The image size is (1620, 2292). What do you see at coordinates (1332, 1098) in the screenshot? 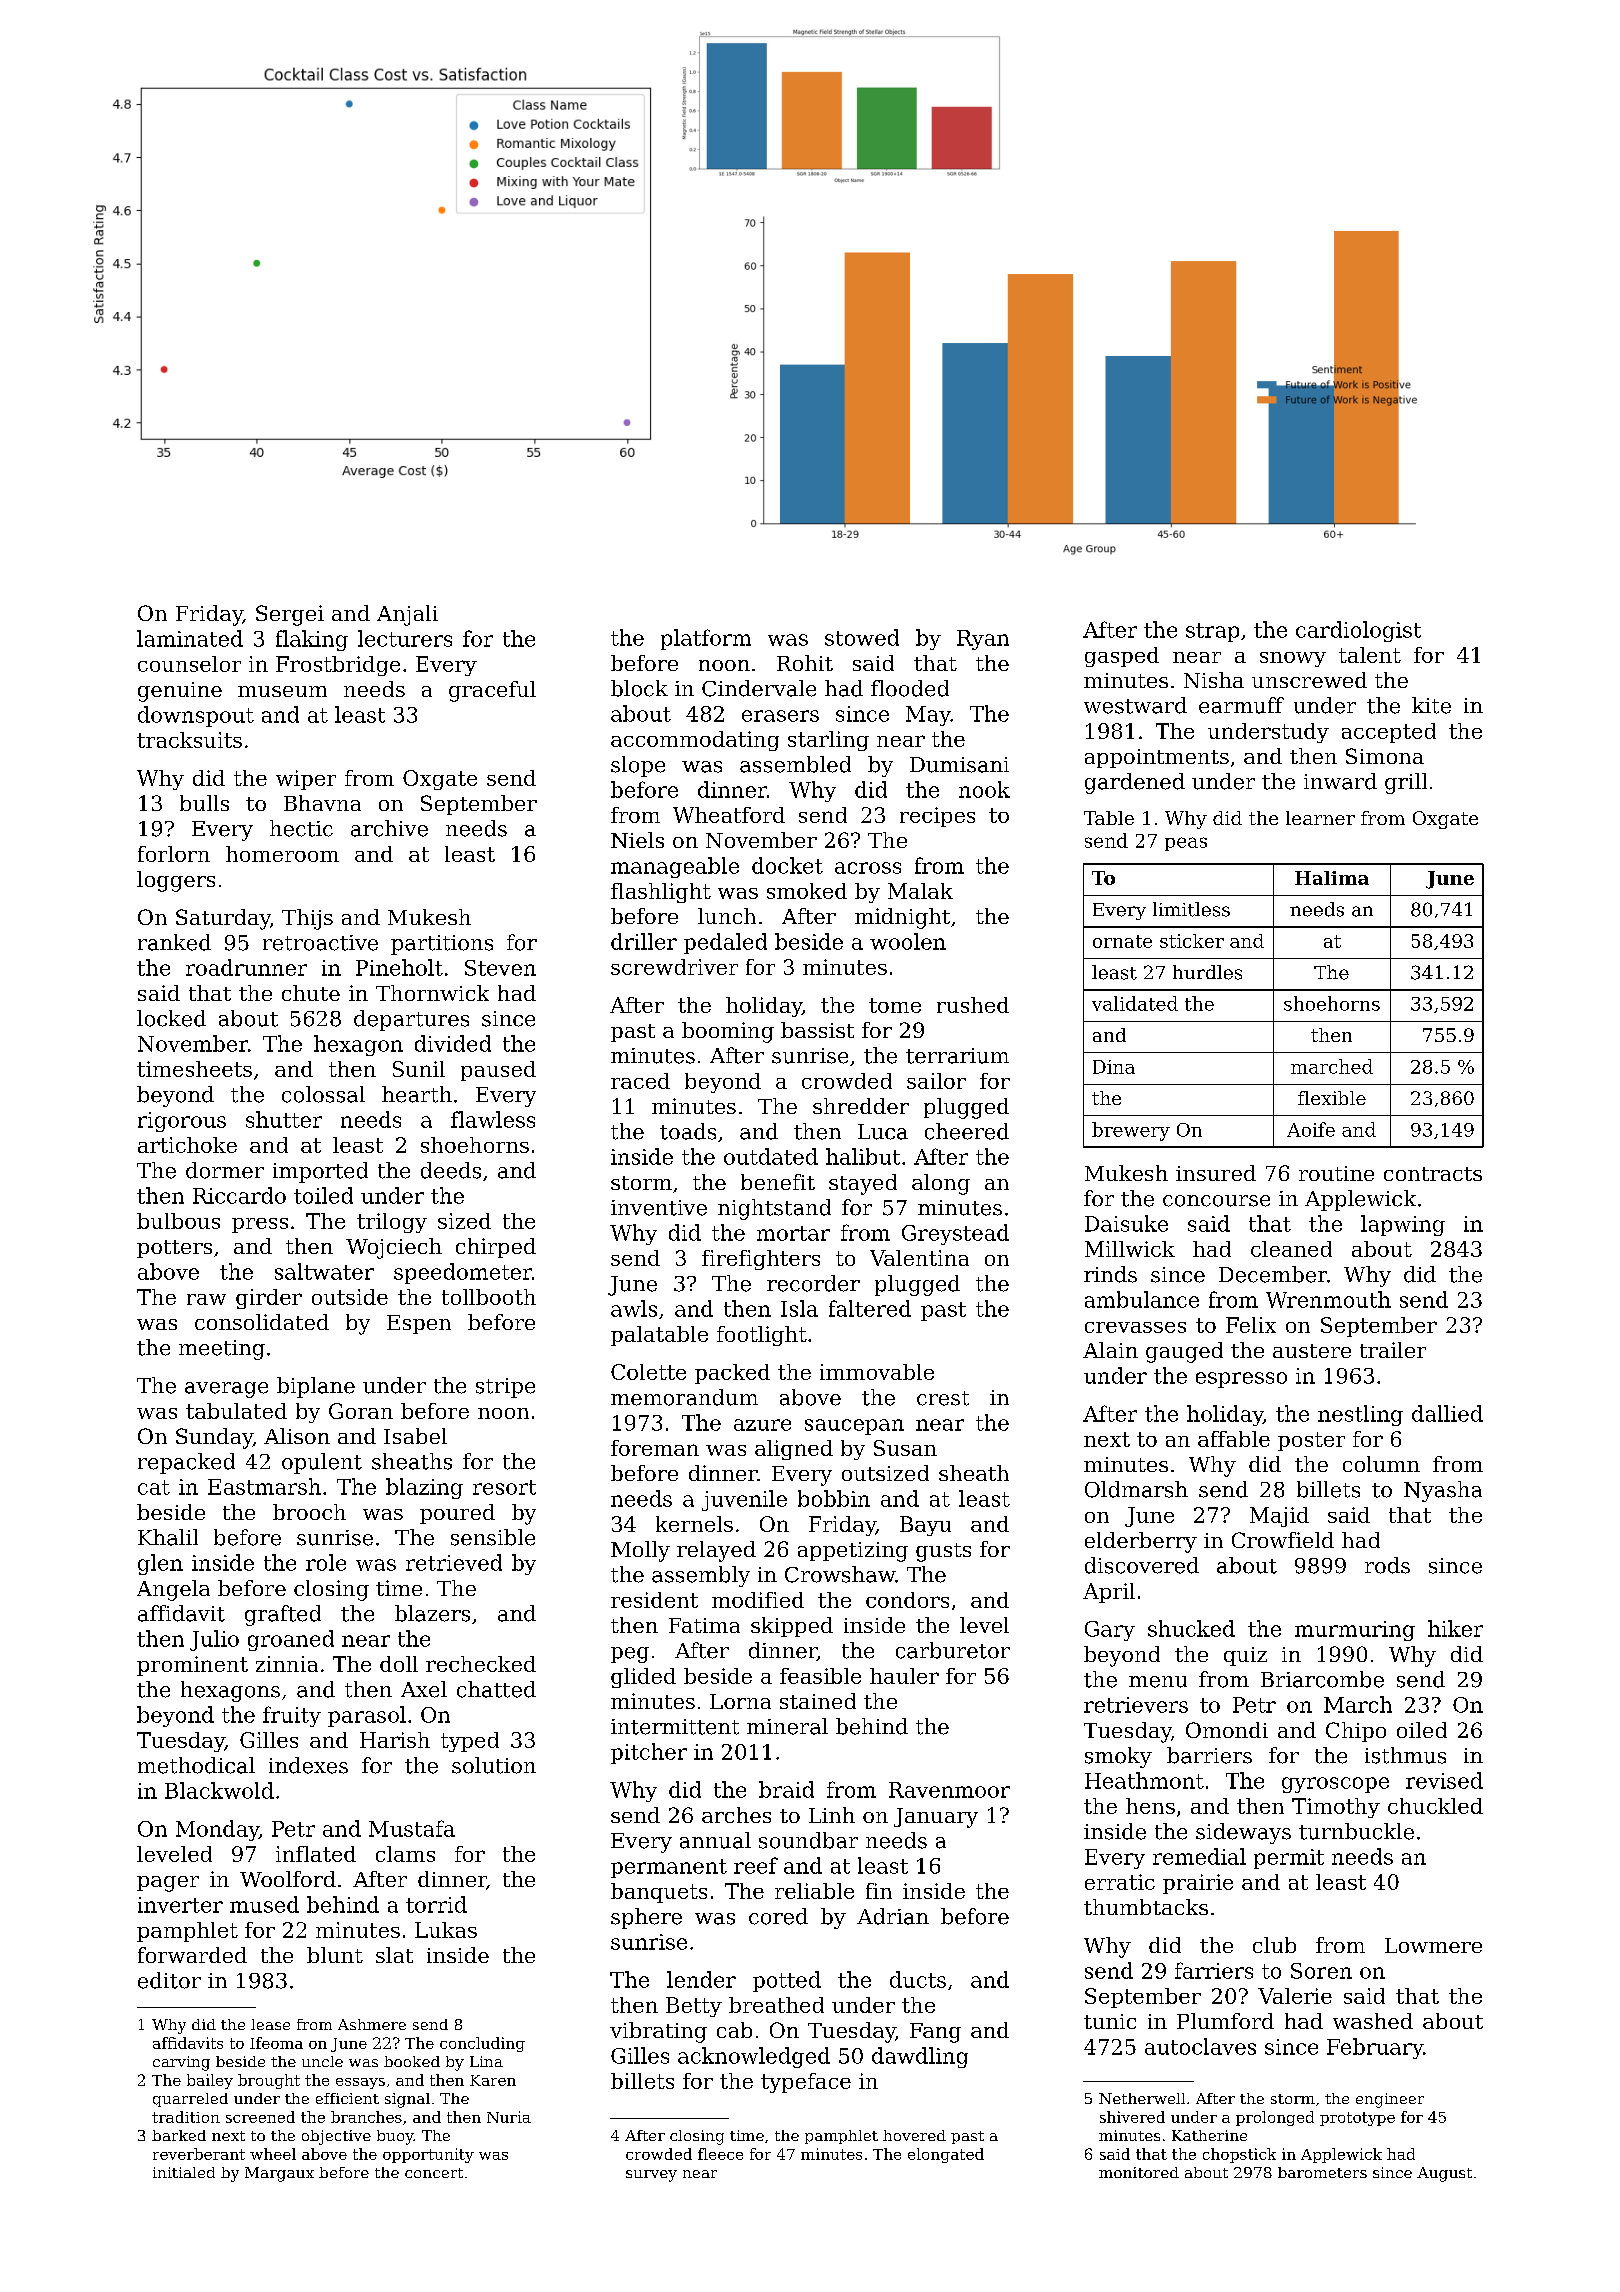
I see `flexible` at bounding box center [1332, 1098].
